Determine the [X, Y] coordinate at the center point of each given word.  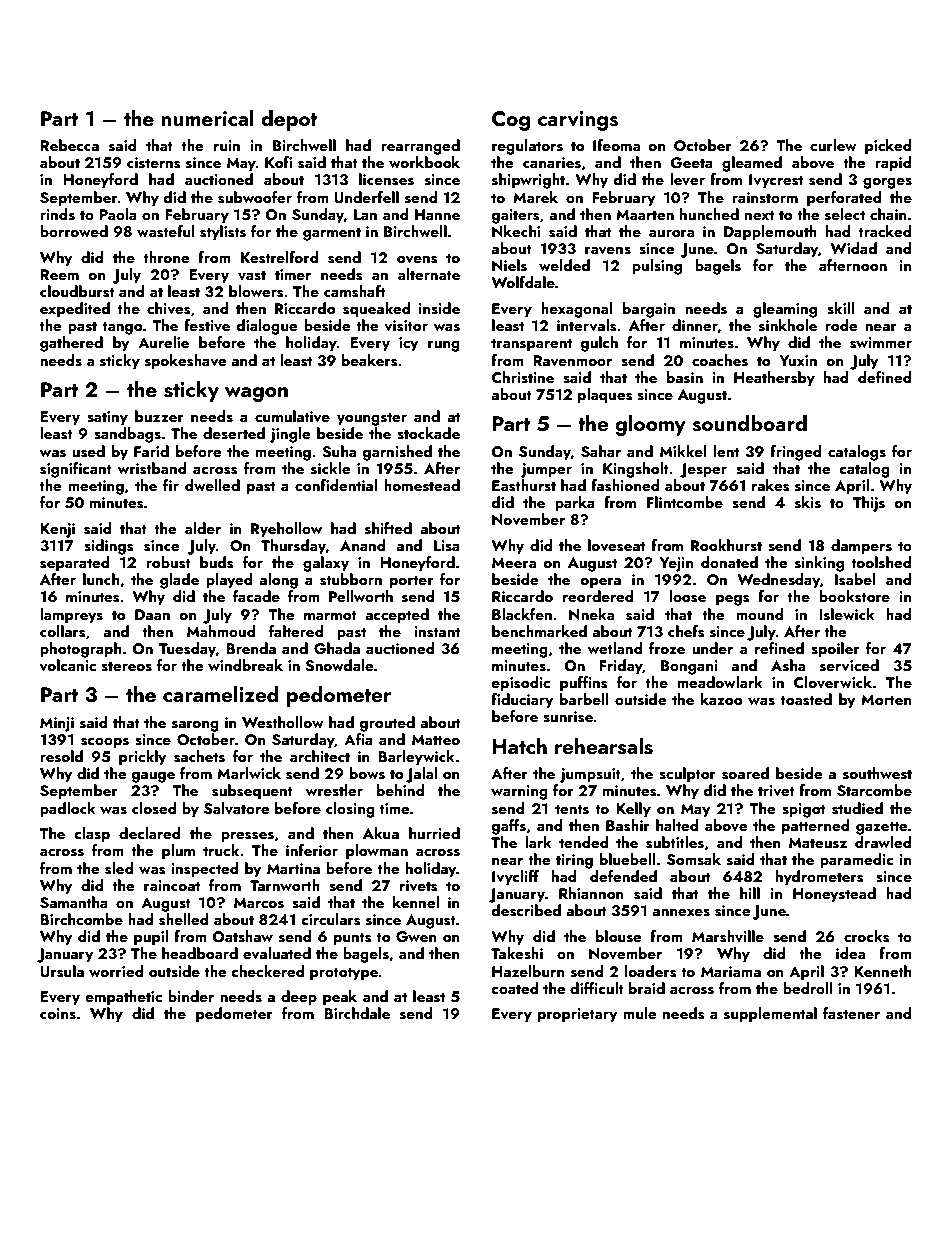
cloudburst [77, 291]
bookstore [854, 596]
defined [885, 377]
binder [191, 996]
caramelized [221, 694]
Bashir [628, 825]
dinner [695, 326]
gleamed [752, 164]
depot [289, 120]
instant [437, 632]
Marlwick [249, 773]
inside [439, 308]
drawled [883, 842]
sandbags [127, 435]
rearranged [420, 147]
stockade [428, 433]
